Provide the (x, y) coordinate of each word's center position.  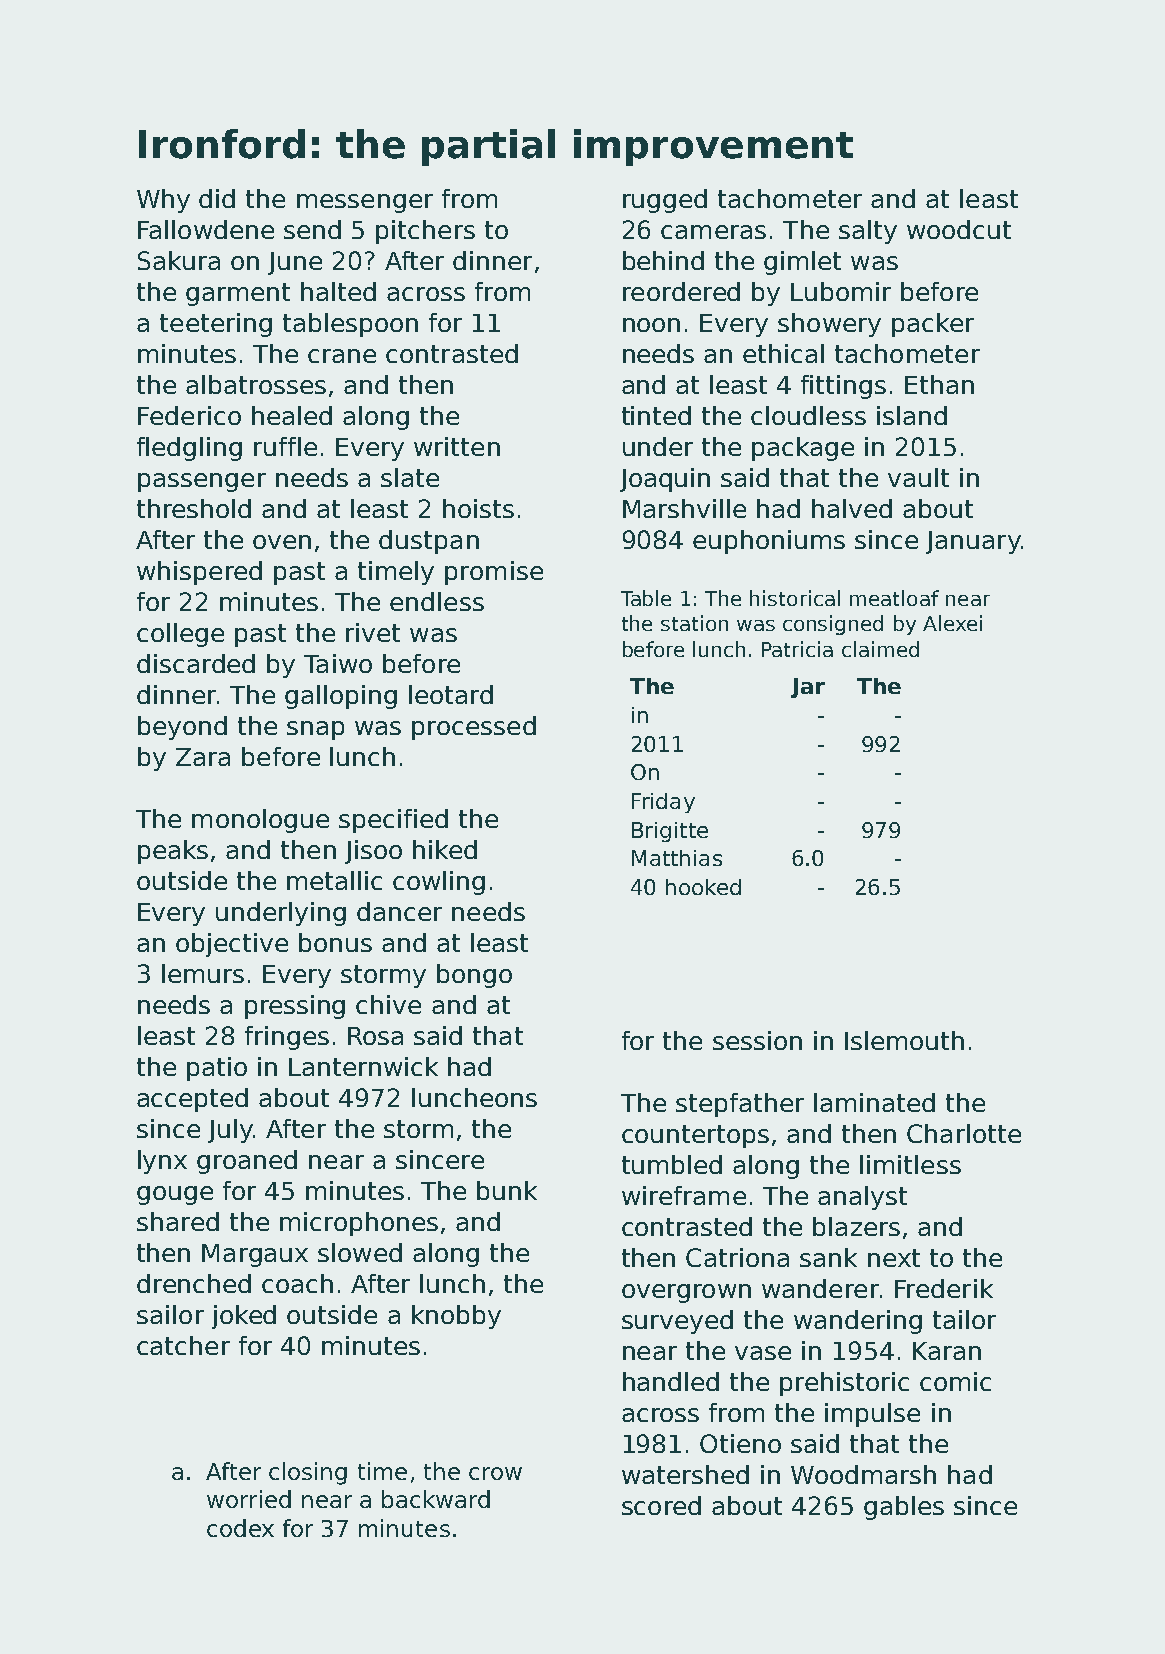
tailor (964, 1319)
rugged (665, 201)
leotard (451, 694)
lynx (162, 1162)
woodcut (959, 229)
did (217, 198)
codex (240, 1528)
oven (282, 542)
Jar (808, 688)
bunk (507, 1190)
